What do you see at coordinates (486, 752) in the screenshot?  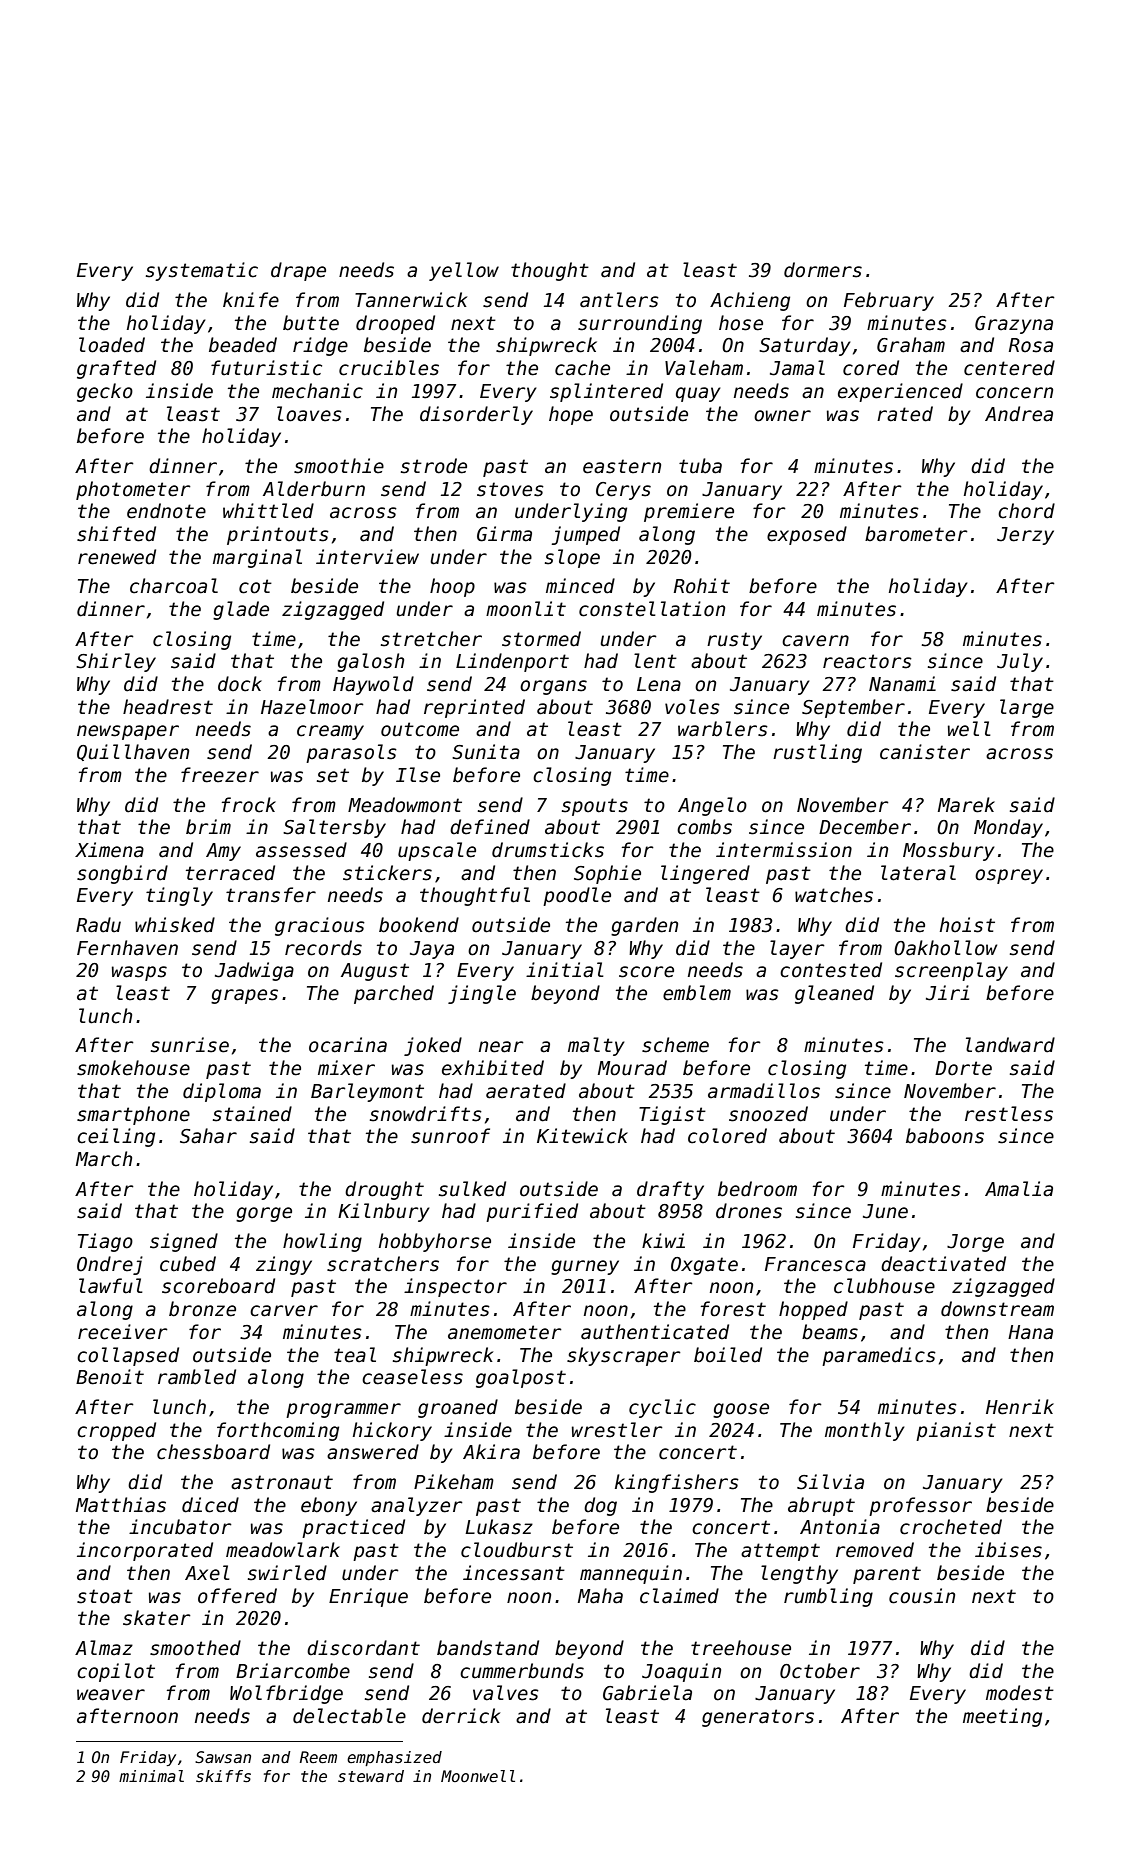 I see `Sunita` at bounding box center [486, 752].
